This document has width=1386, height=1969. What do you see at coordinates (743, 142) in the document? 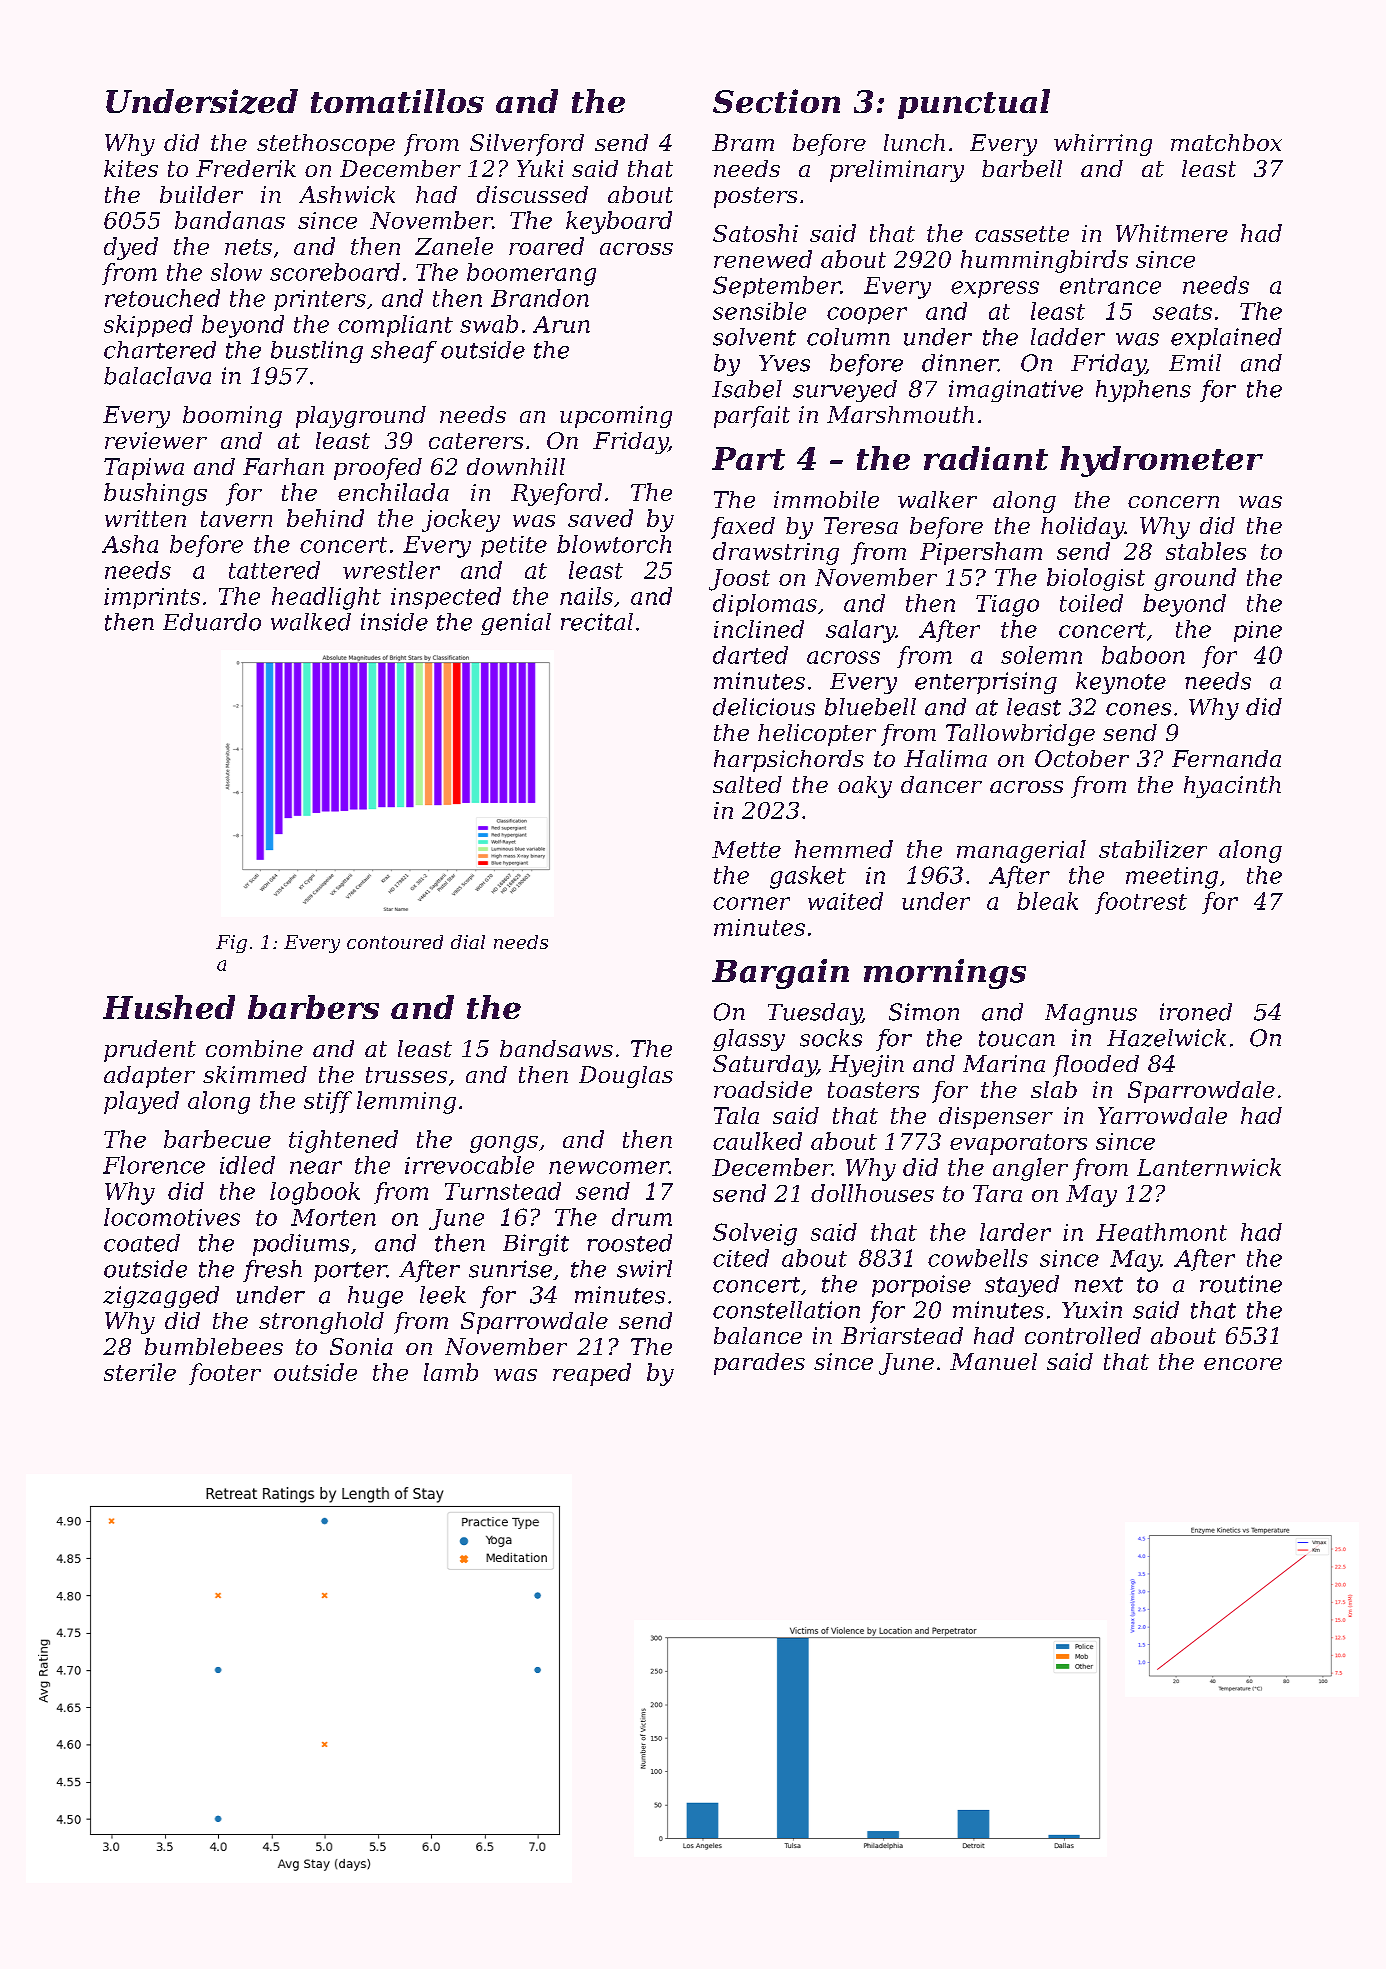
I see `Bram` at bounding box center [743, 142].
